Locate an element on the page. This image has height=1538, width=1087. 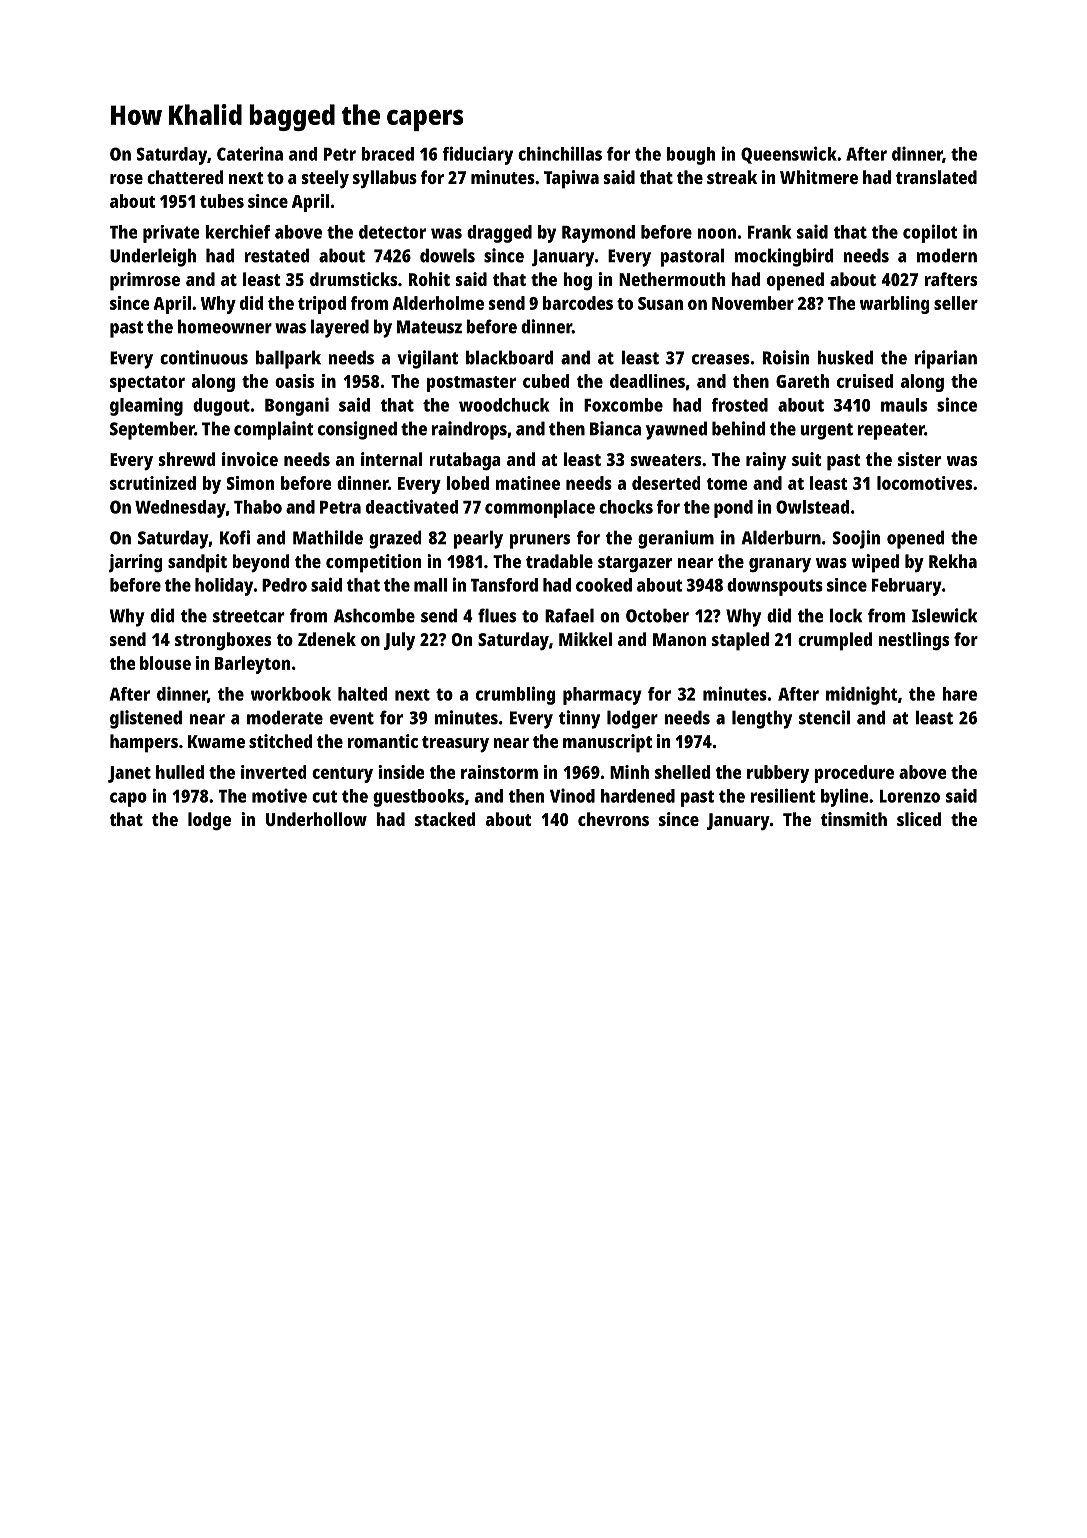
husked is located at coordinates (845, 357).
